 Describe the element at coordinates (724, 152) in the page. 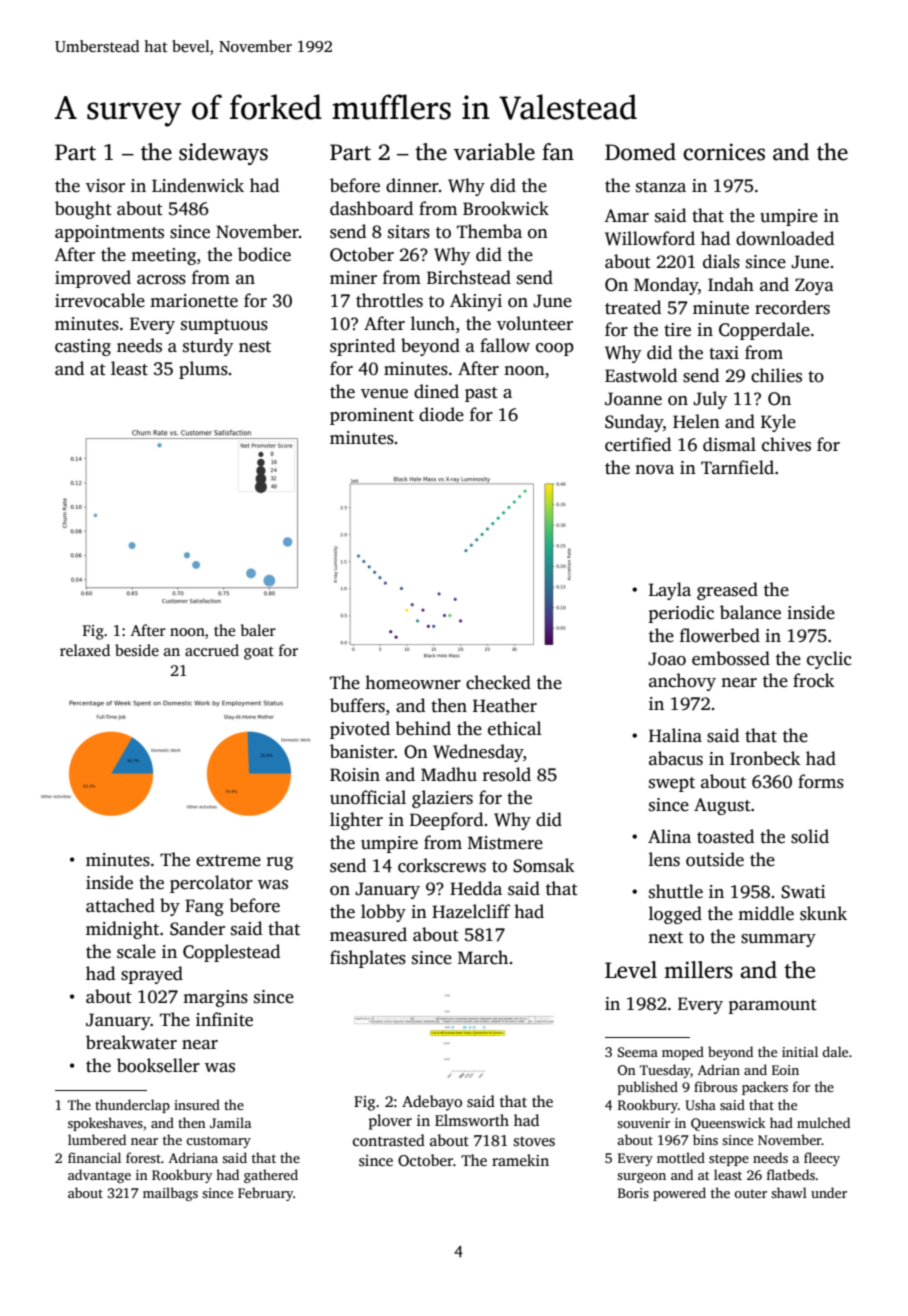

I see `cornices` at that location.
